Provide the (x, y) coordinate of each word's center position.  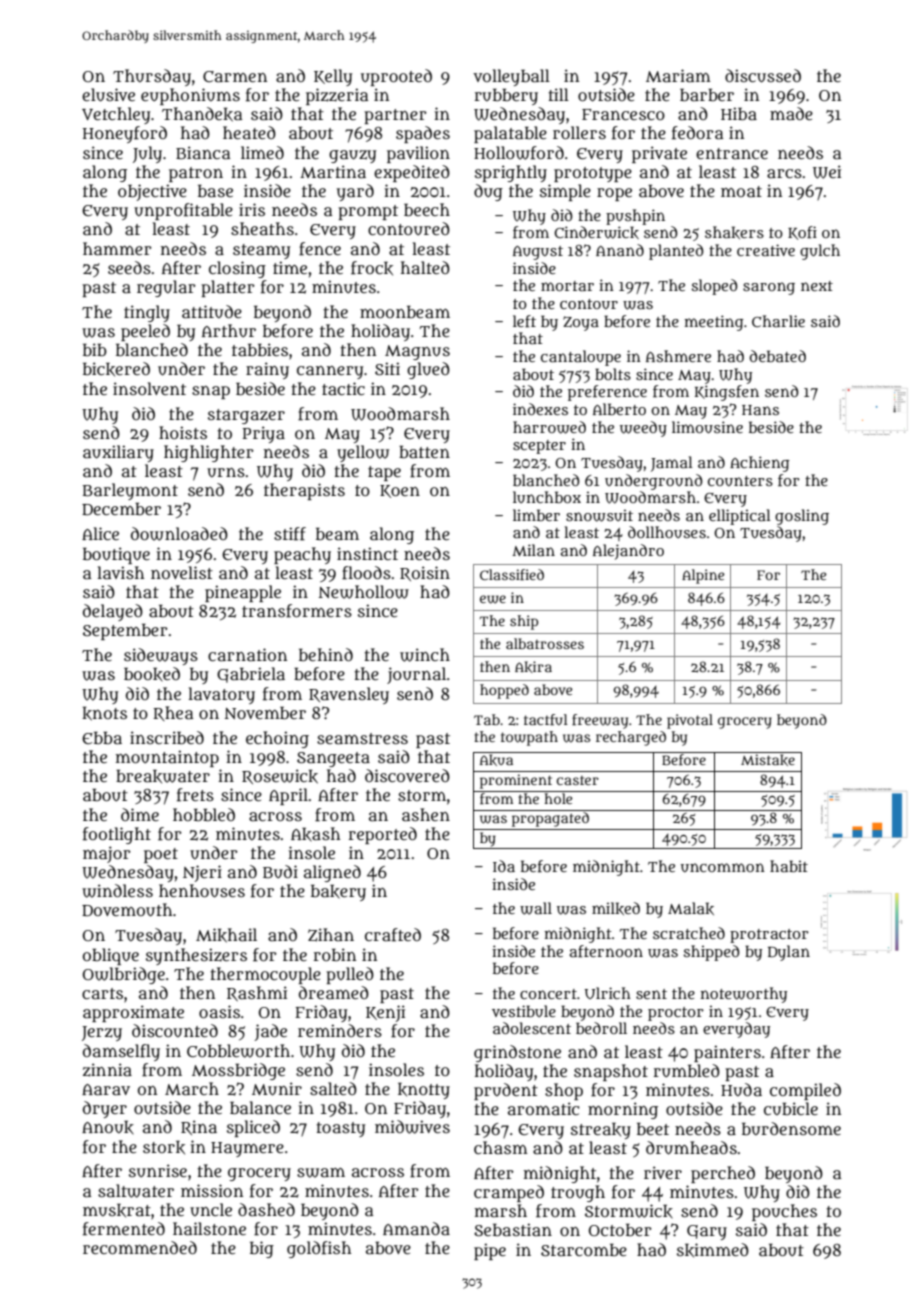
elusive (108, 95)
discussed (763, 76)
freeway (600, 721)
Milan (533, 550)
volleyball (511, 77)
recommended (140, 1247)
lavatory (221, 695)
